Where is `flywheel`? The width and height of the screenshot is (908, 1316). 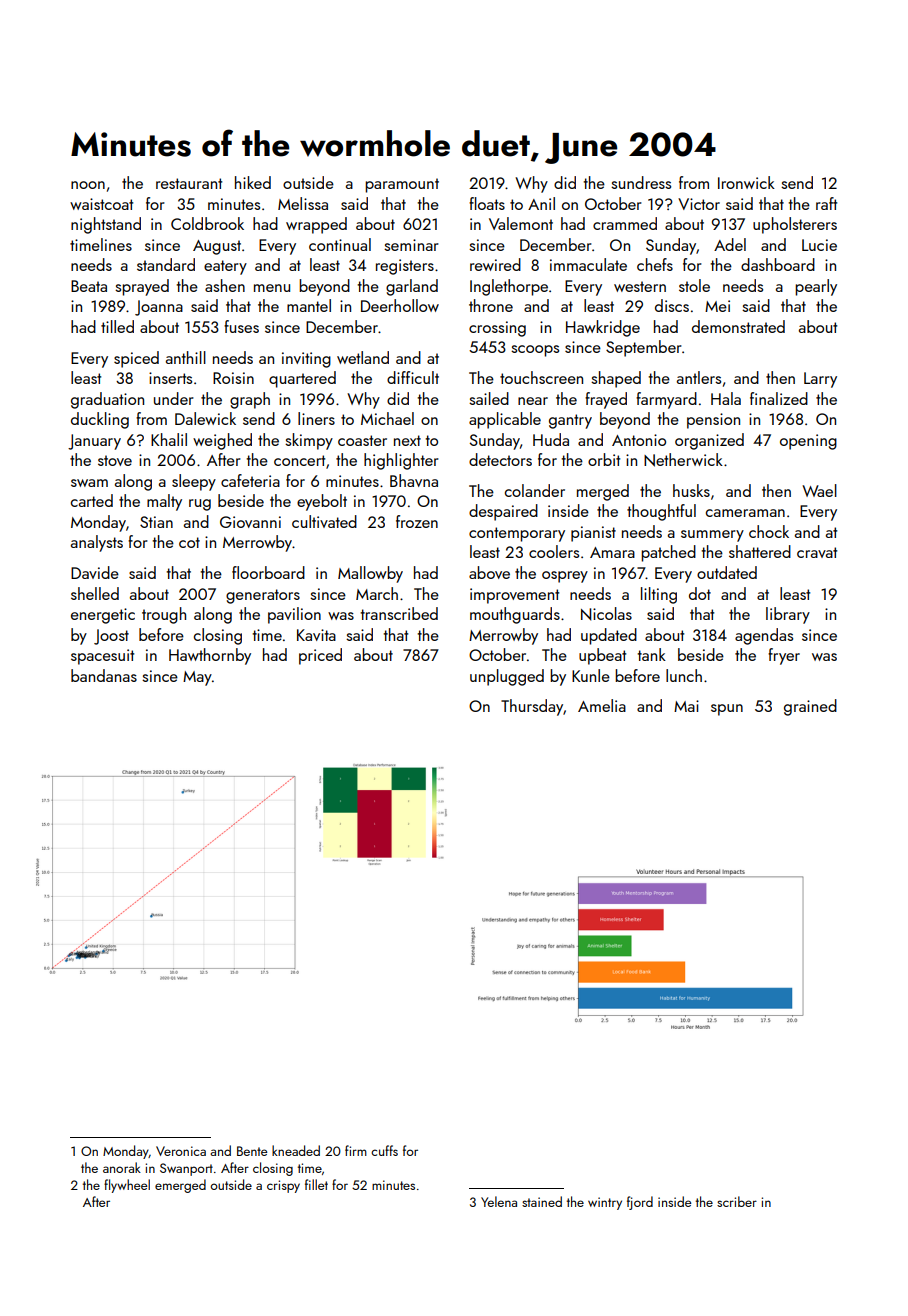
flywheel is located at coordinates (127, 1186).
